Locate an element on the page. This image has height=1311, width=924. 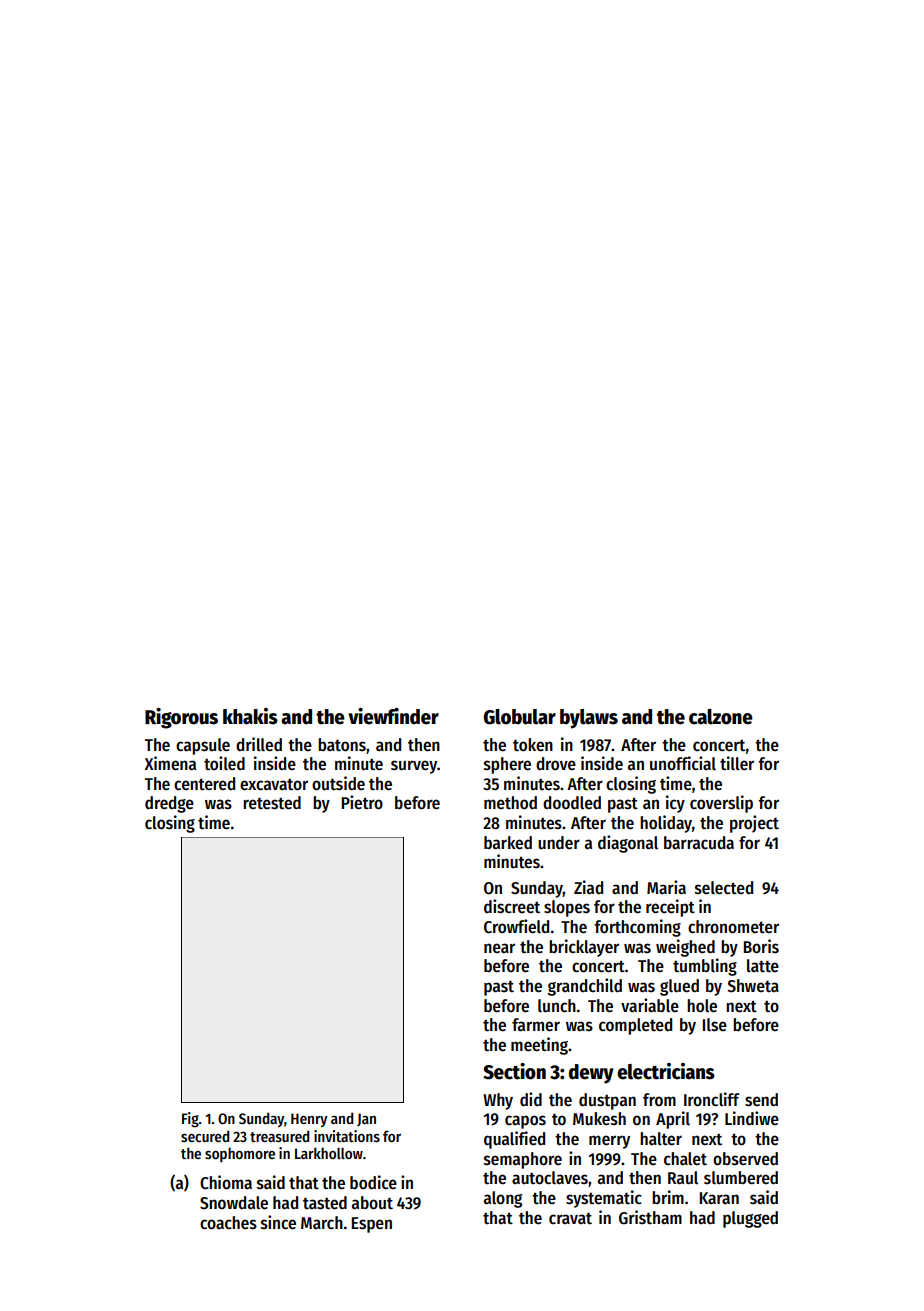
tiller is located at coordinates (737, 763).
